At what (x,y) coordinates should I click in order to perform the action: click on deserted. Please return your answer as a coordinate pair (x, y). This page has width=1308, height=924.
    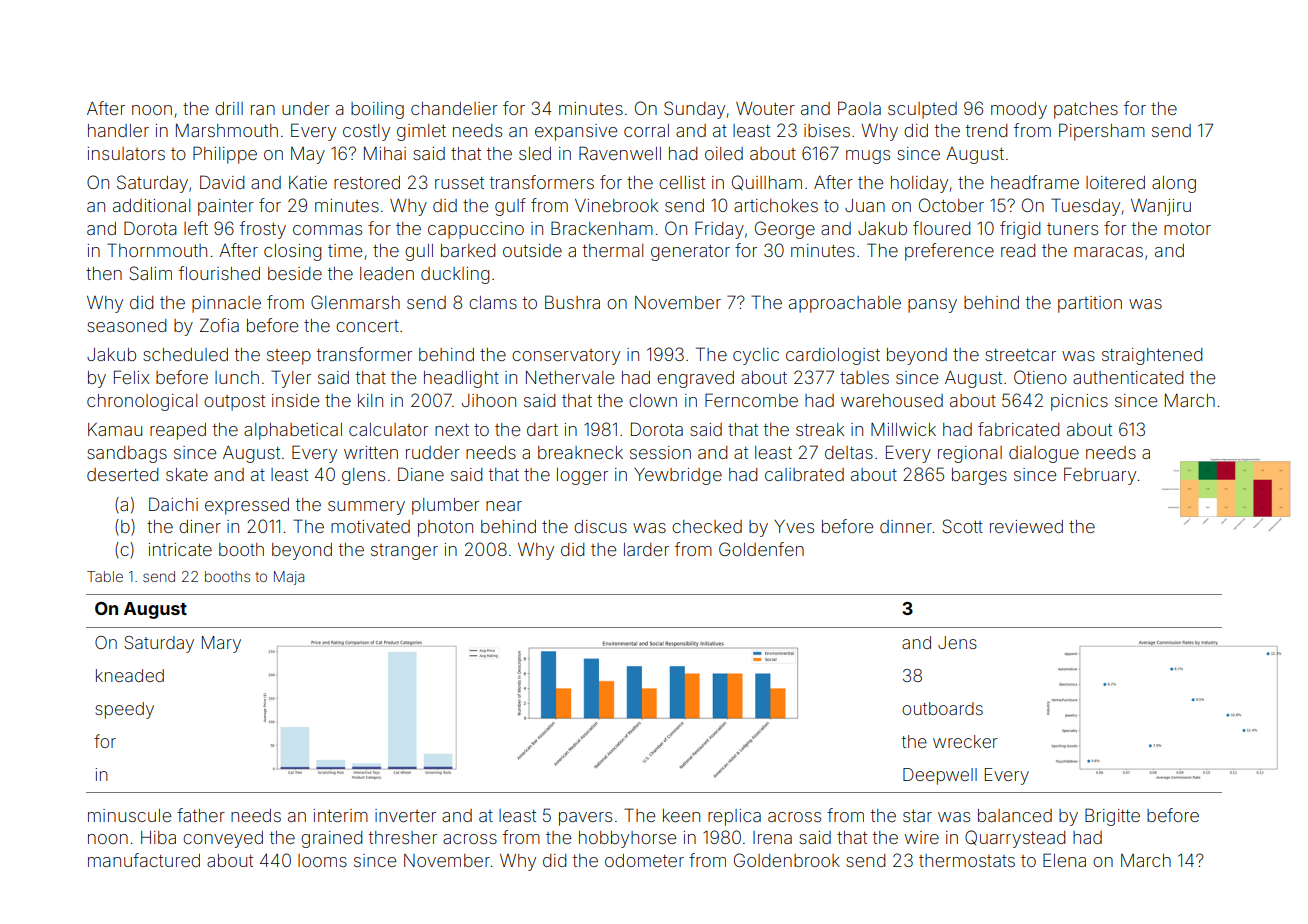
    Looking at the image, I should click on (122, 474).
